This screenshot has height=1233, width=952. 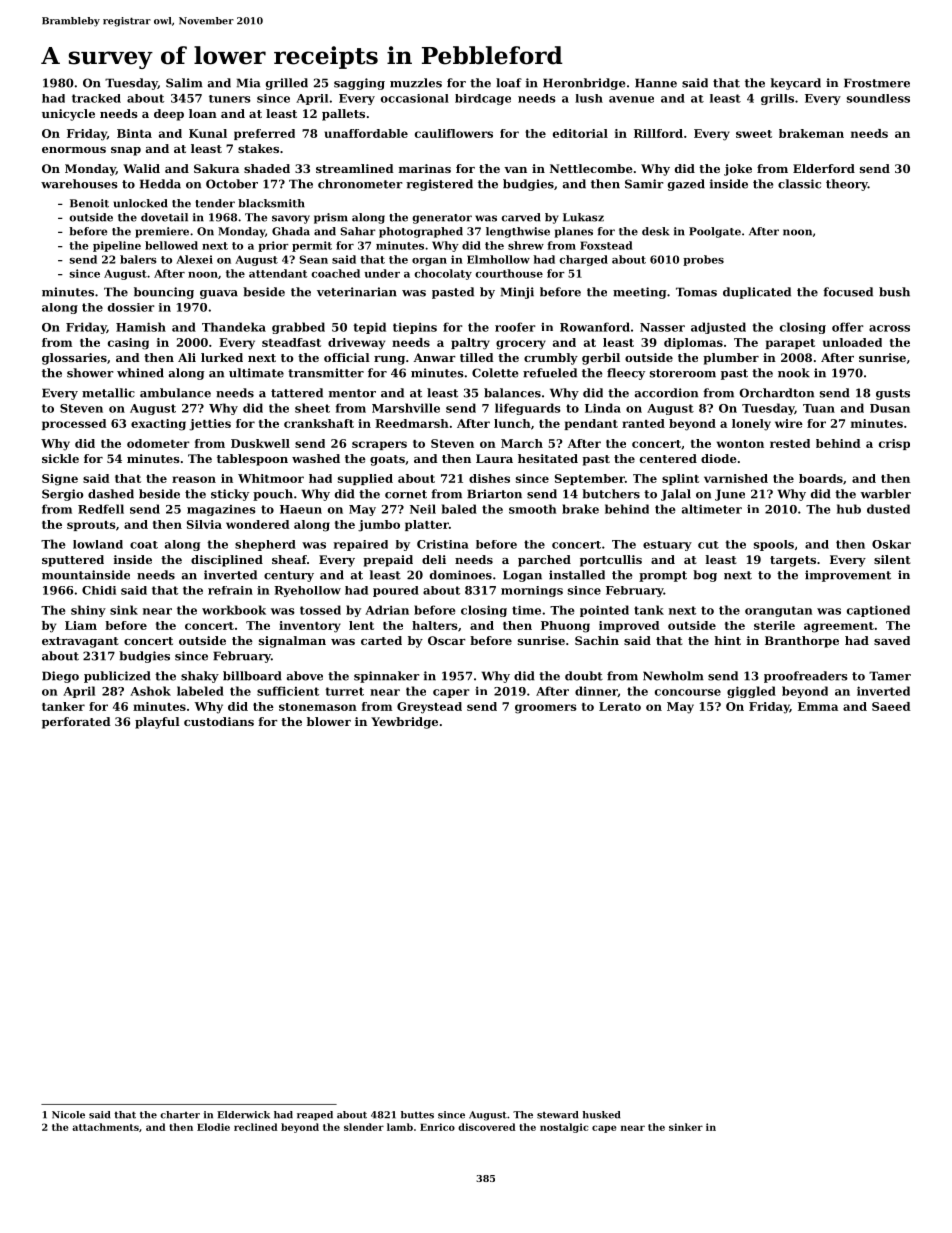 I want to click on sickle, so click(x=60, y=458).
